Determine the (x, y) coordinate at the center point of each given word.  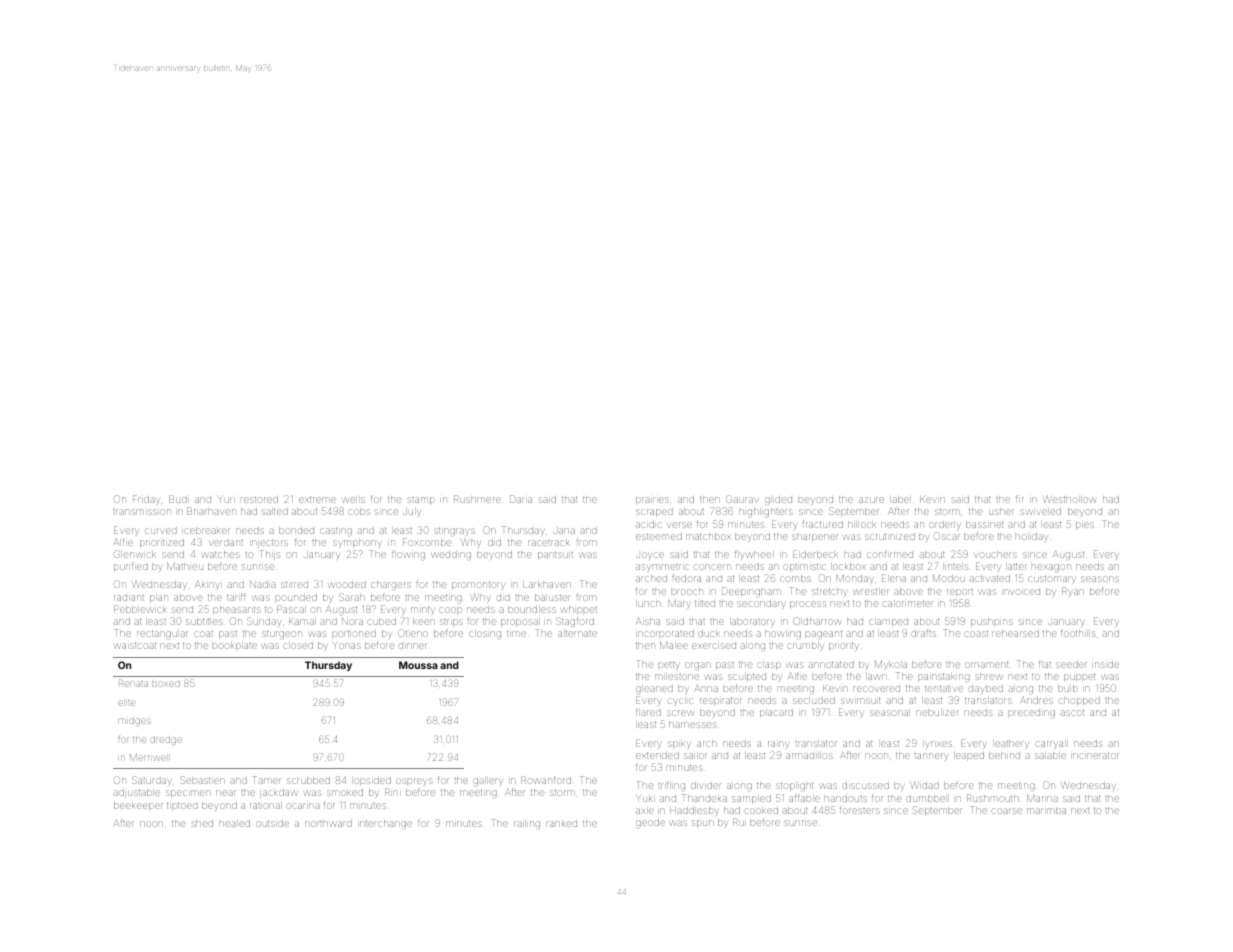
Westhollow (1070, 499)
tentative (944, 688)
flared (648, 712)
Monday (855, 578)
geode (650, 823)
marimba (1046, 811)
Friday (146, 500)
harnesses (693, 725)
